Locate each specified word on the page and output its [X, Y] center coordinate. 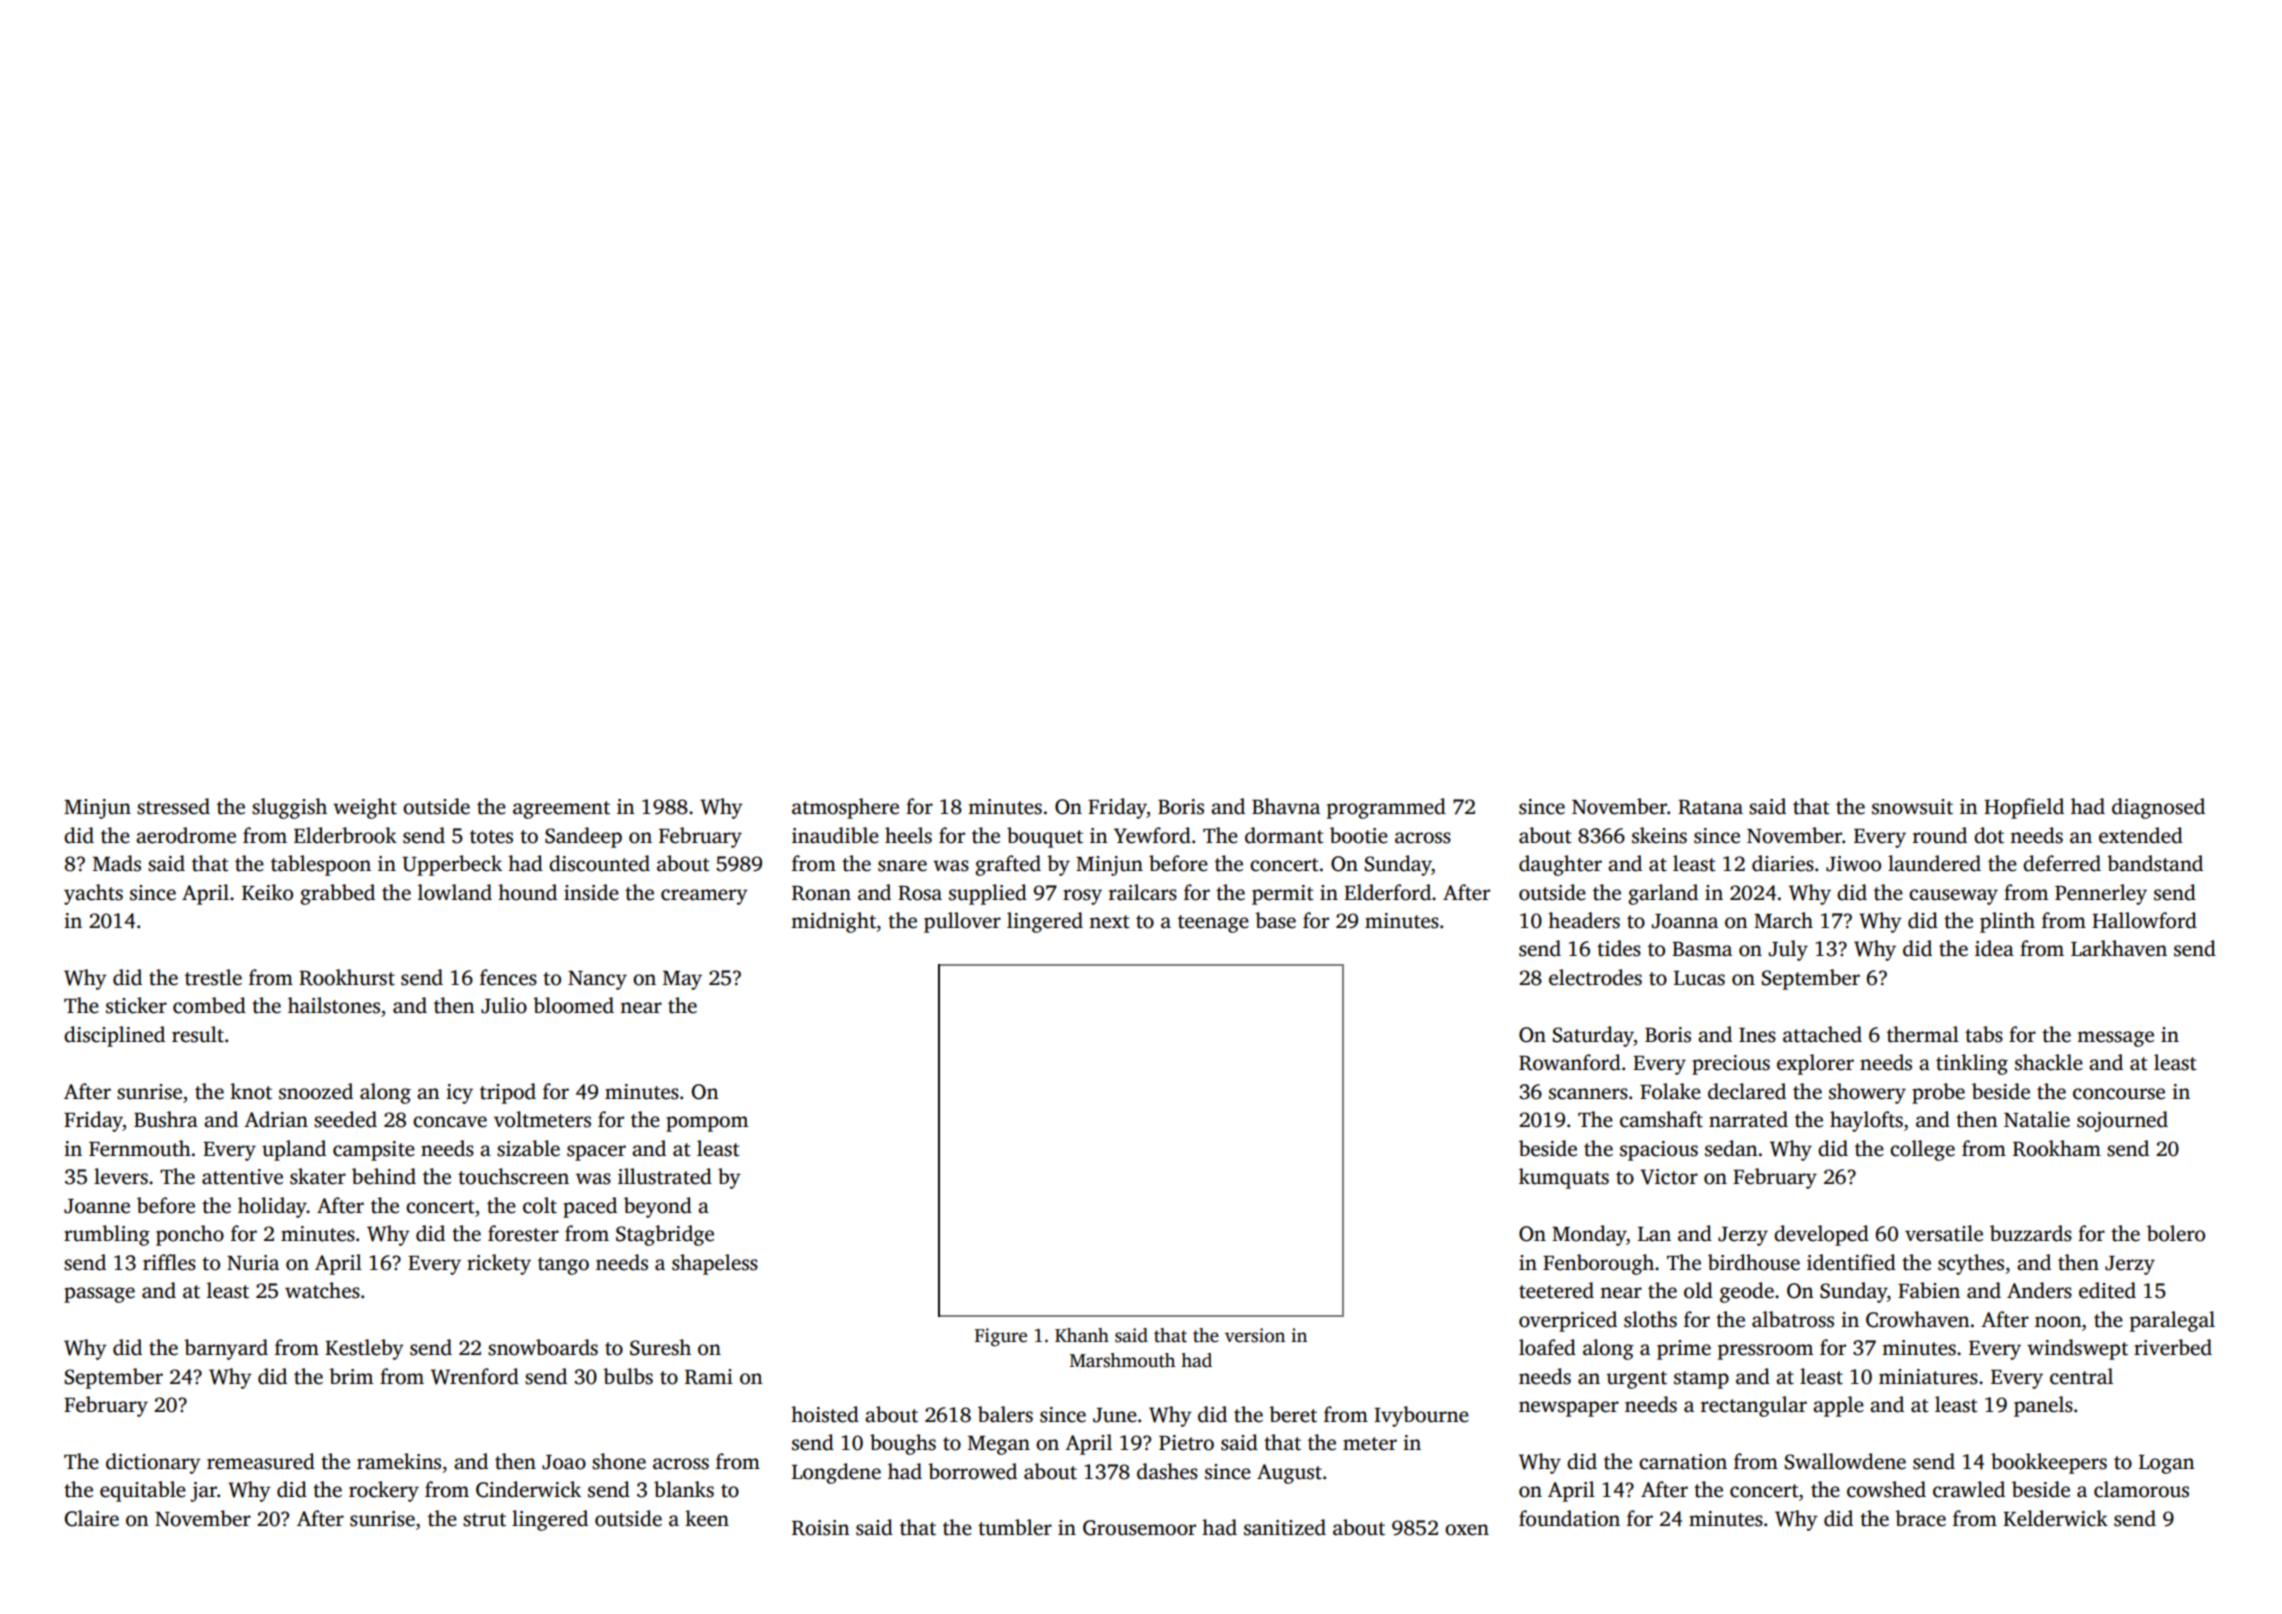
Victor [1669, 1177]
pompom [707, 1124]
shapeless [715, 1264]
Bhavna [1286, 806]
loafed [1547, 1347]
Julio [504, 1005]
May [682, 980]
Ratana [1710, 807]
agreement [561, 810]
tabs [1984, 1034]
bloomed [573, 1005]
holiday [272, 1207]
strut [484, 1520]
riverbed [2173, 1347]
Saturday [1593, 1036]
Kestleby [364, 1349]
